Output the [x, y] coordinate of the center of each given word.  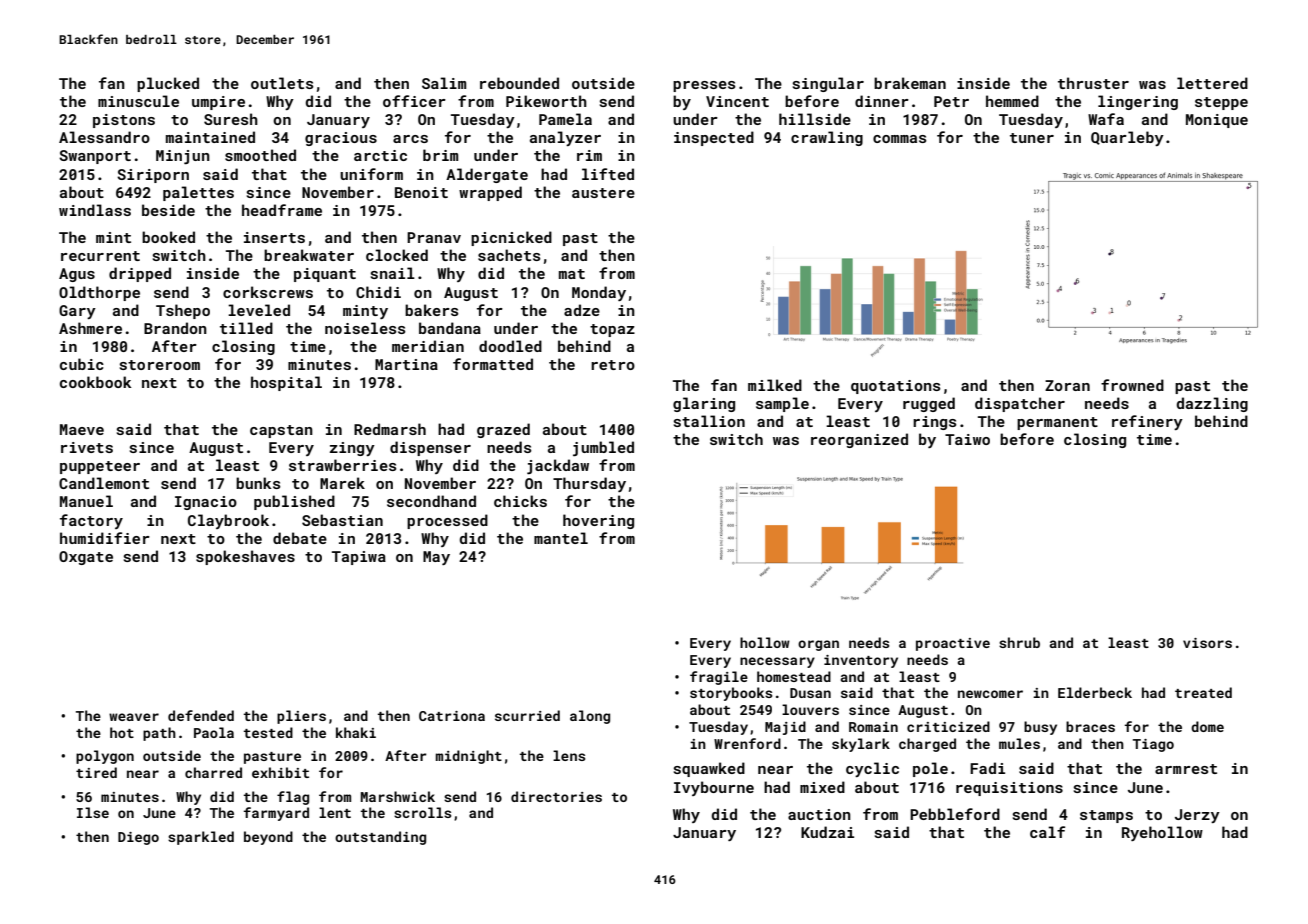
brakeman [910, 83]
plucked [168, 84]
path [159, 734]
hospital [286, 383]
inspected [714, 138]
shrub [1019, 642]
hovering [598, 521]
